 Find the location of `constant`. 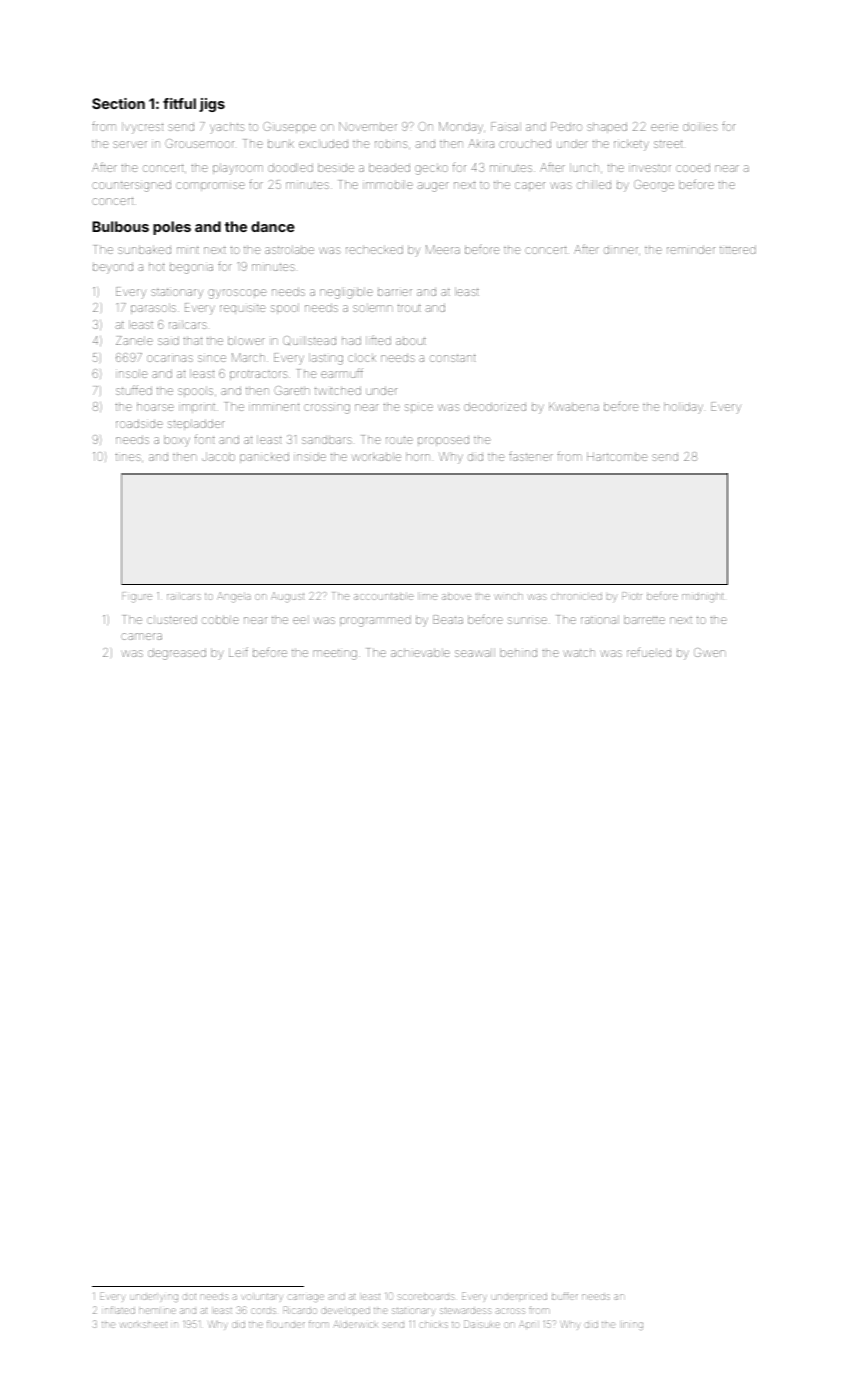

constant is located at coordinates (453, 358).
